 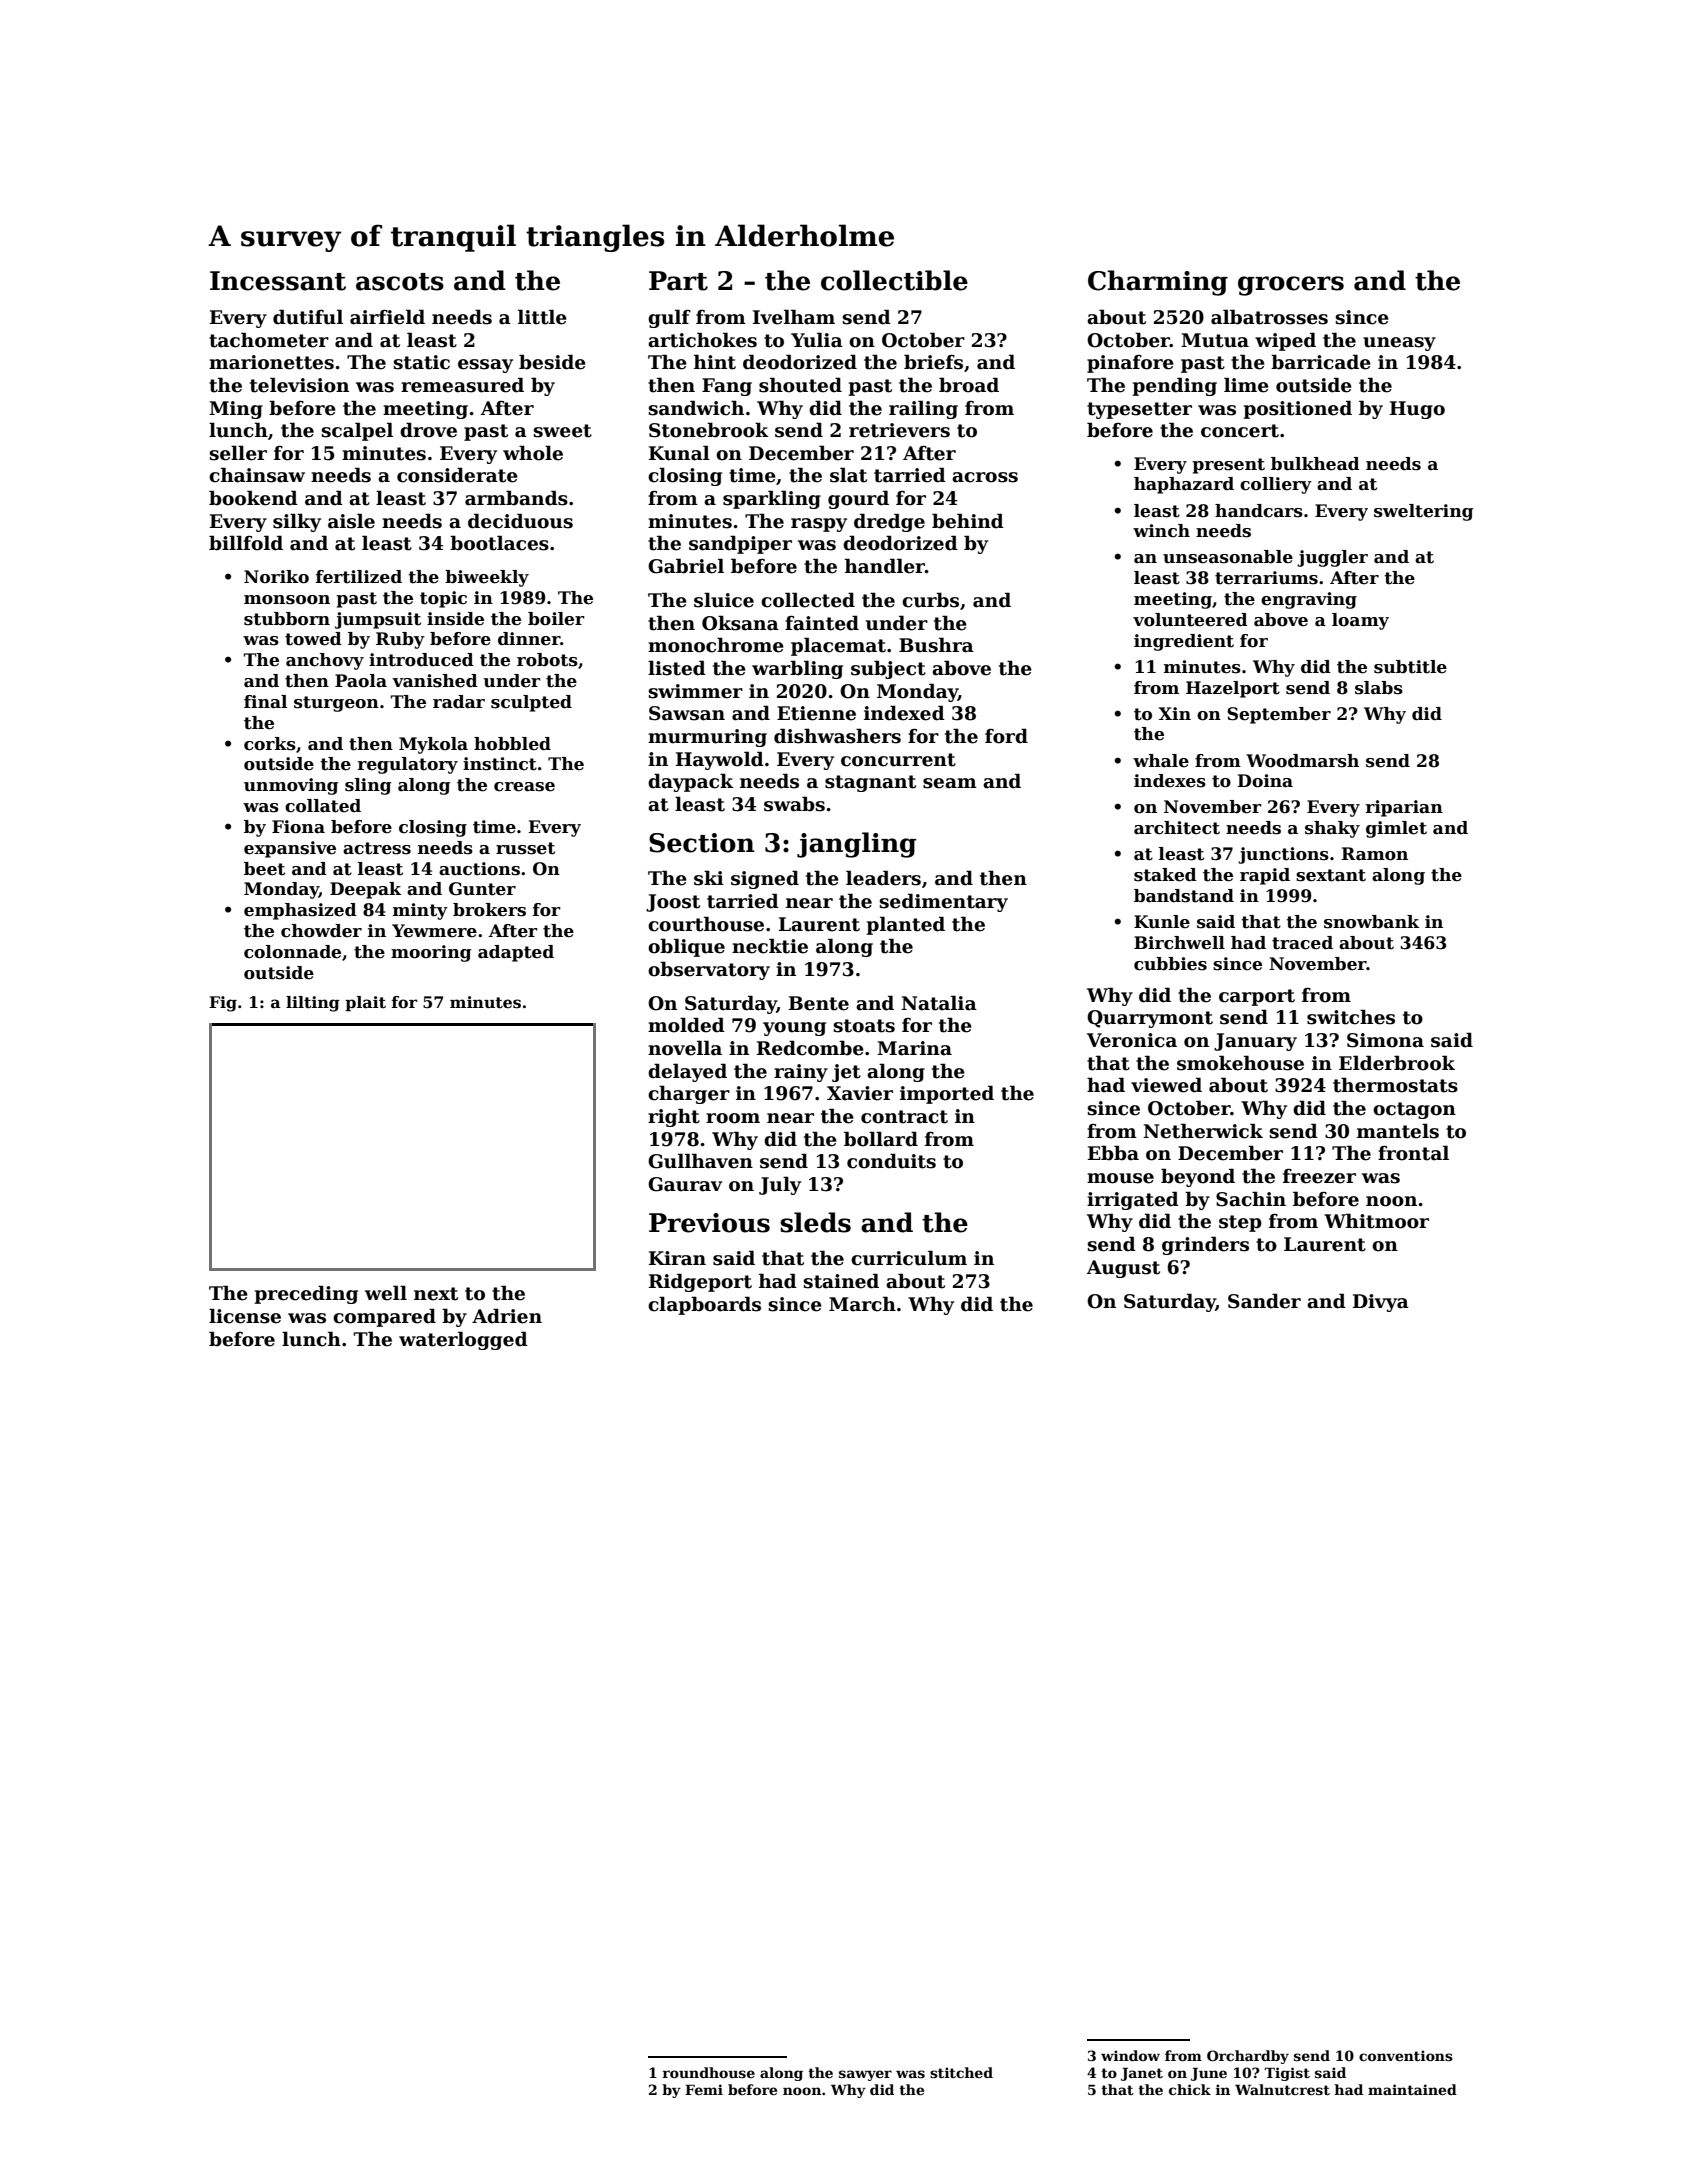 I want to click on stitched, so click(x=961, y=2072).
